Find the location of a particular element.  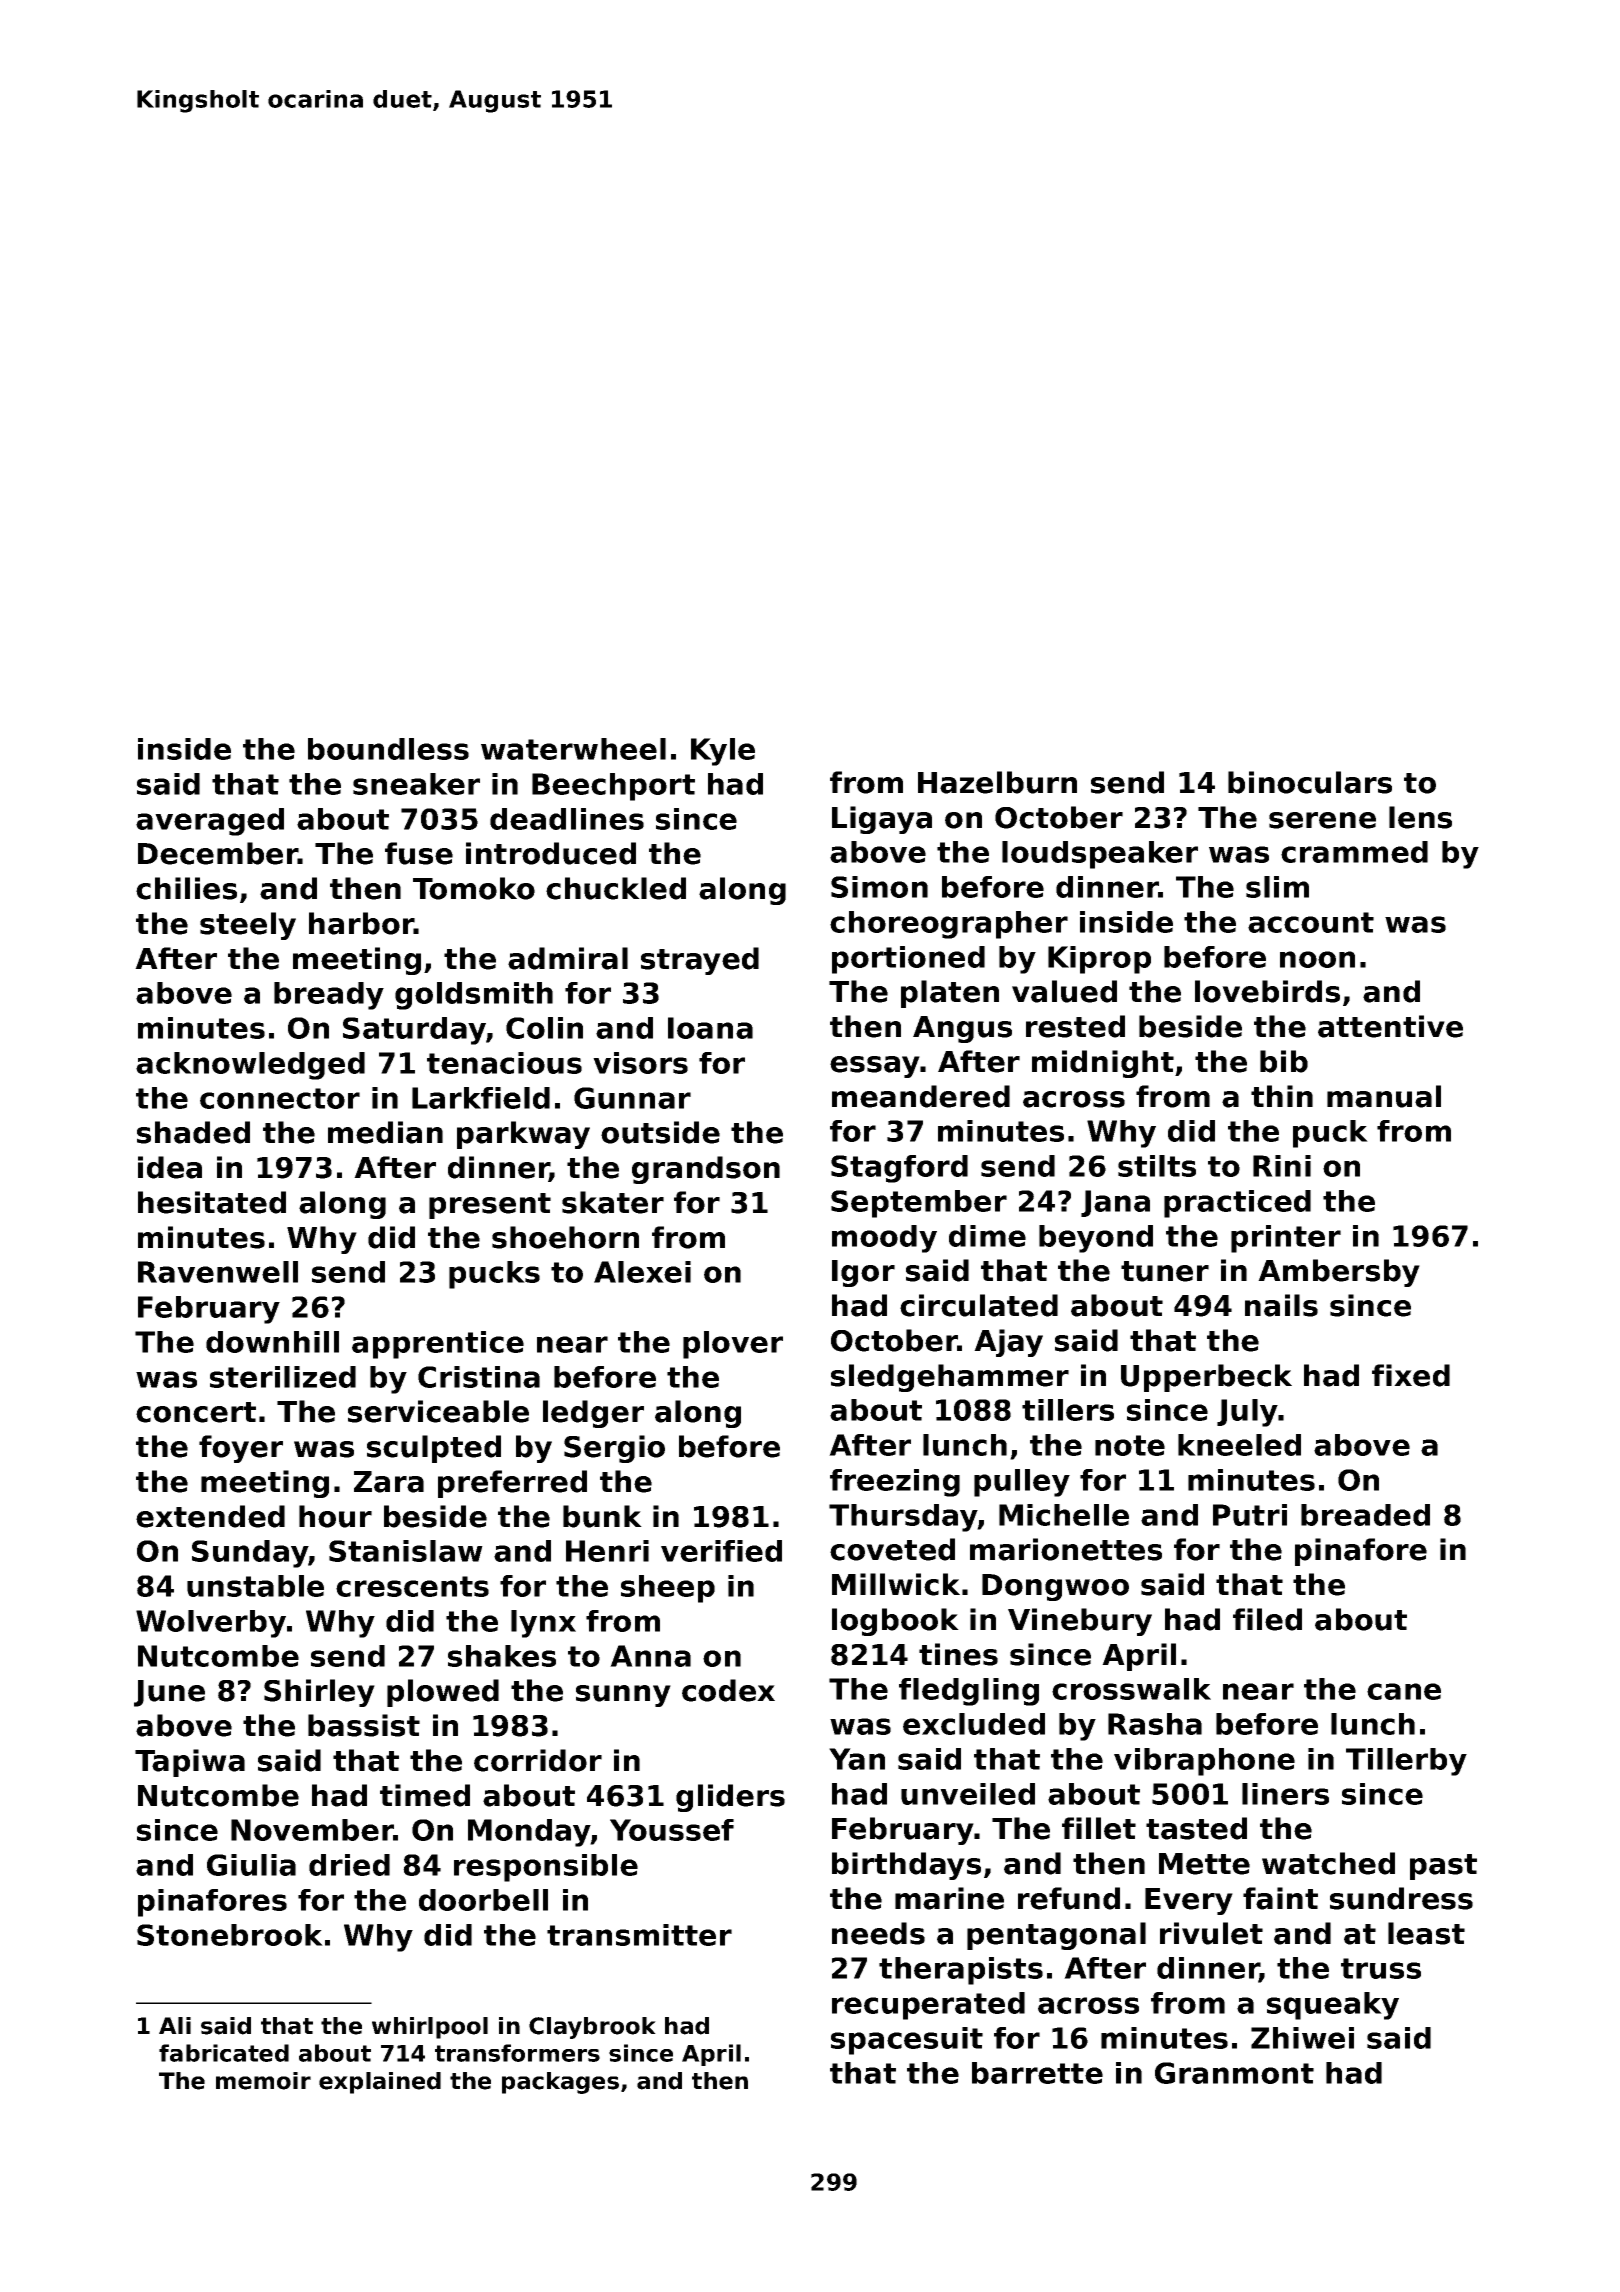

moody is located at coordinates (884, 1239).
